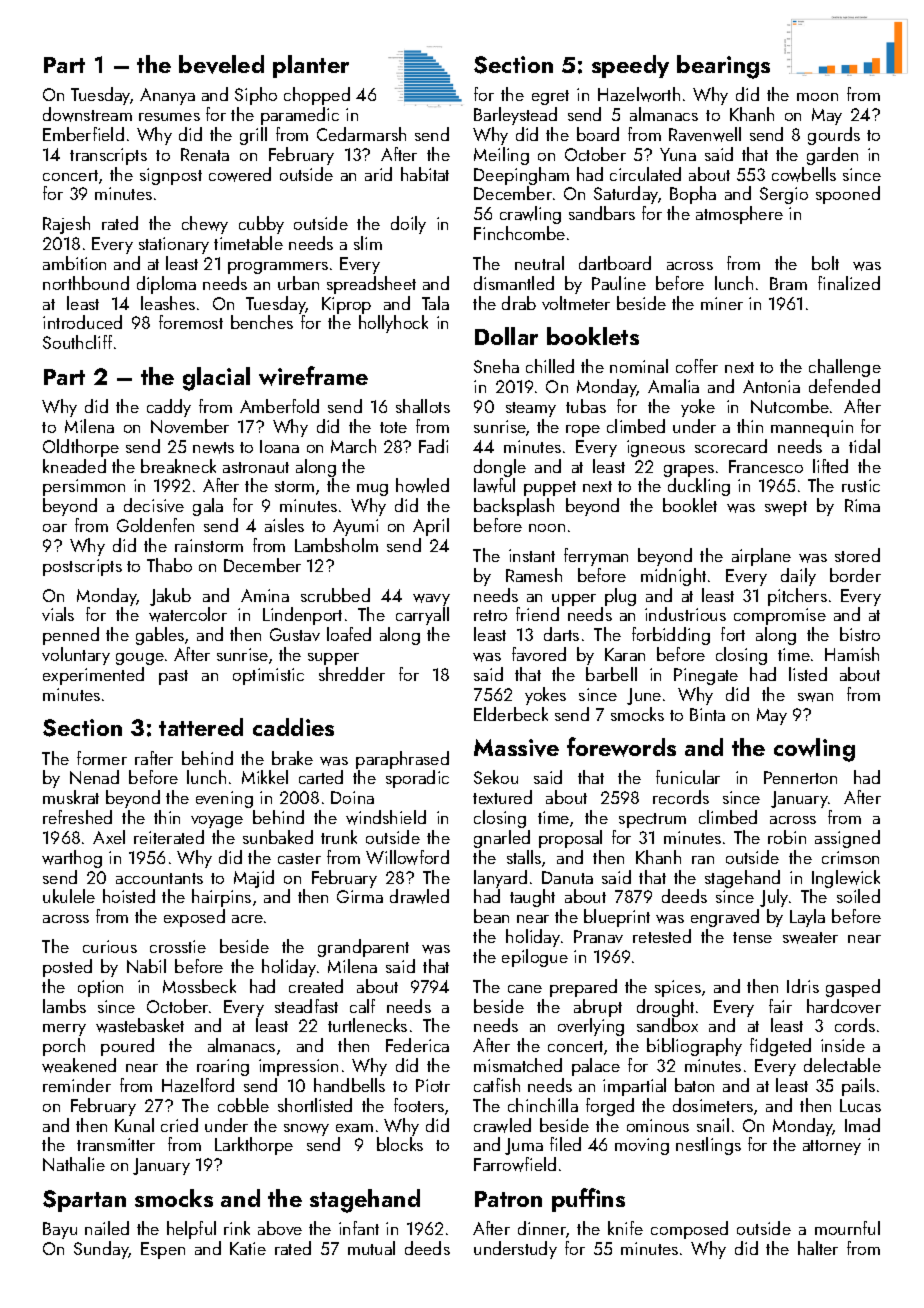 The height and width of the image is (1308, 924). I want to click on beveled, so click(221, 64).
